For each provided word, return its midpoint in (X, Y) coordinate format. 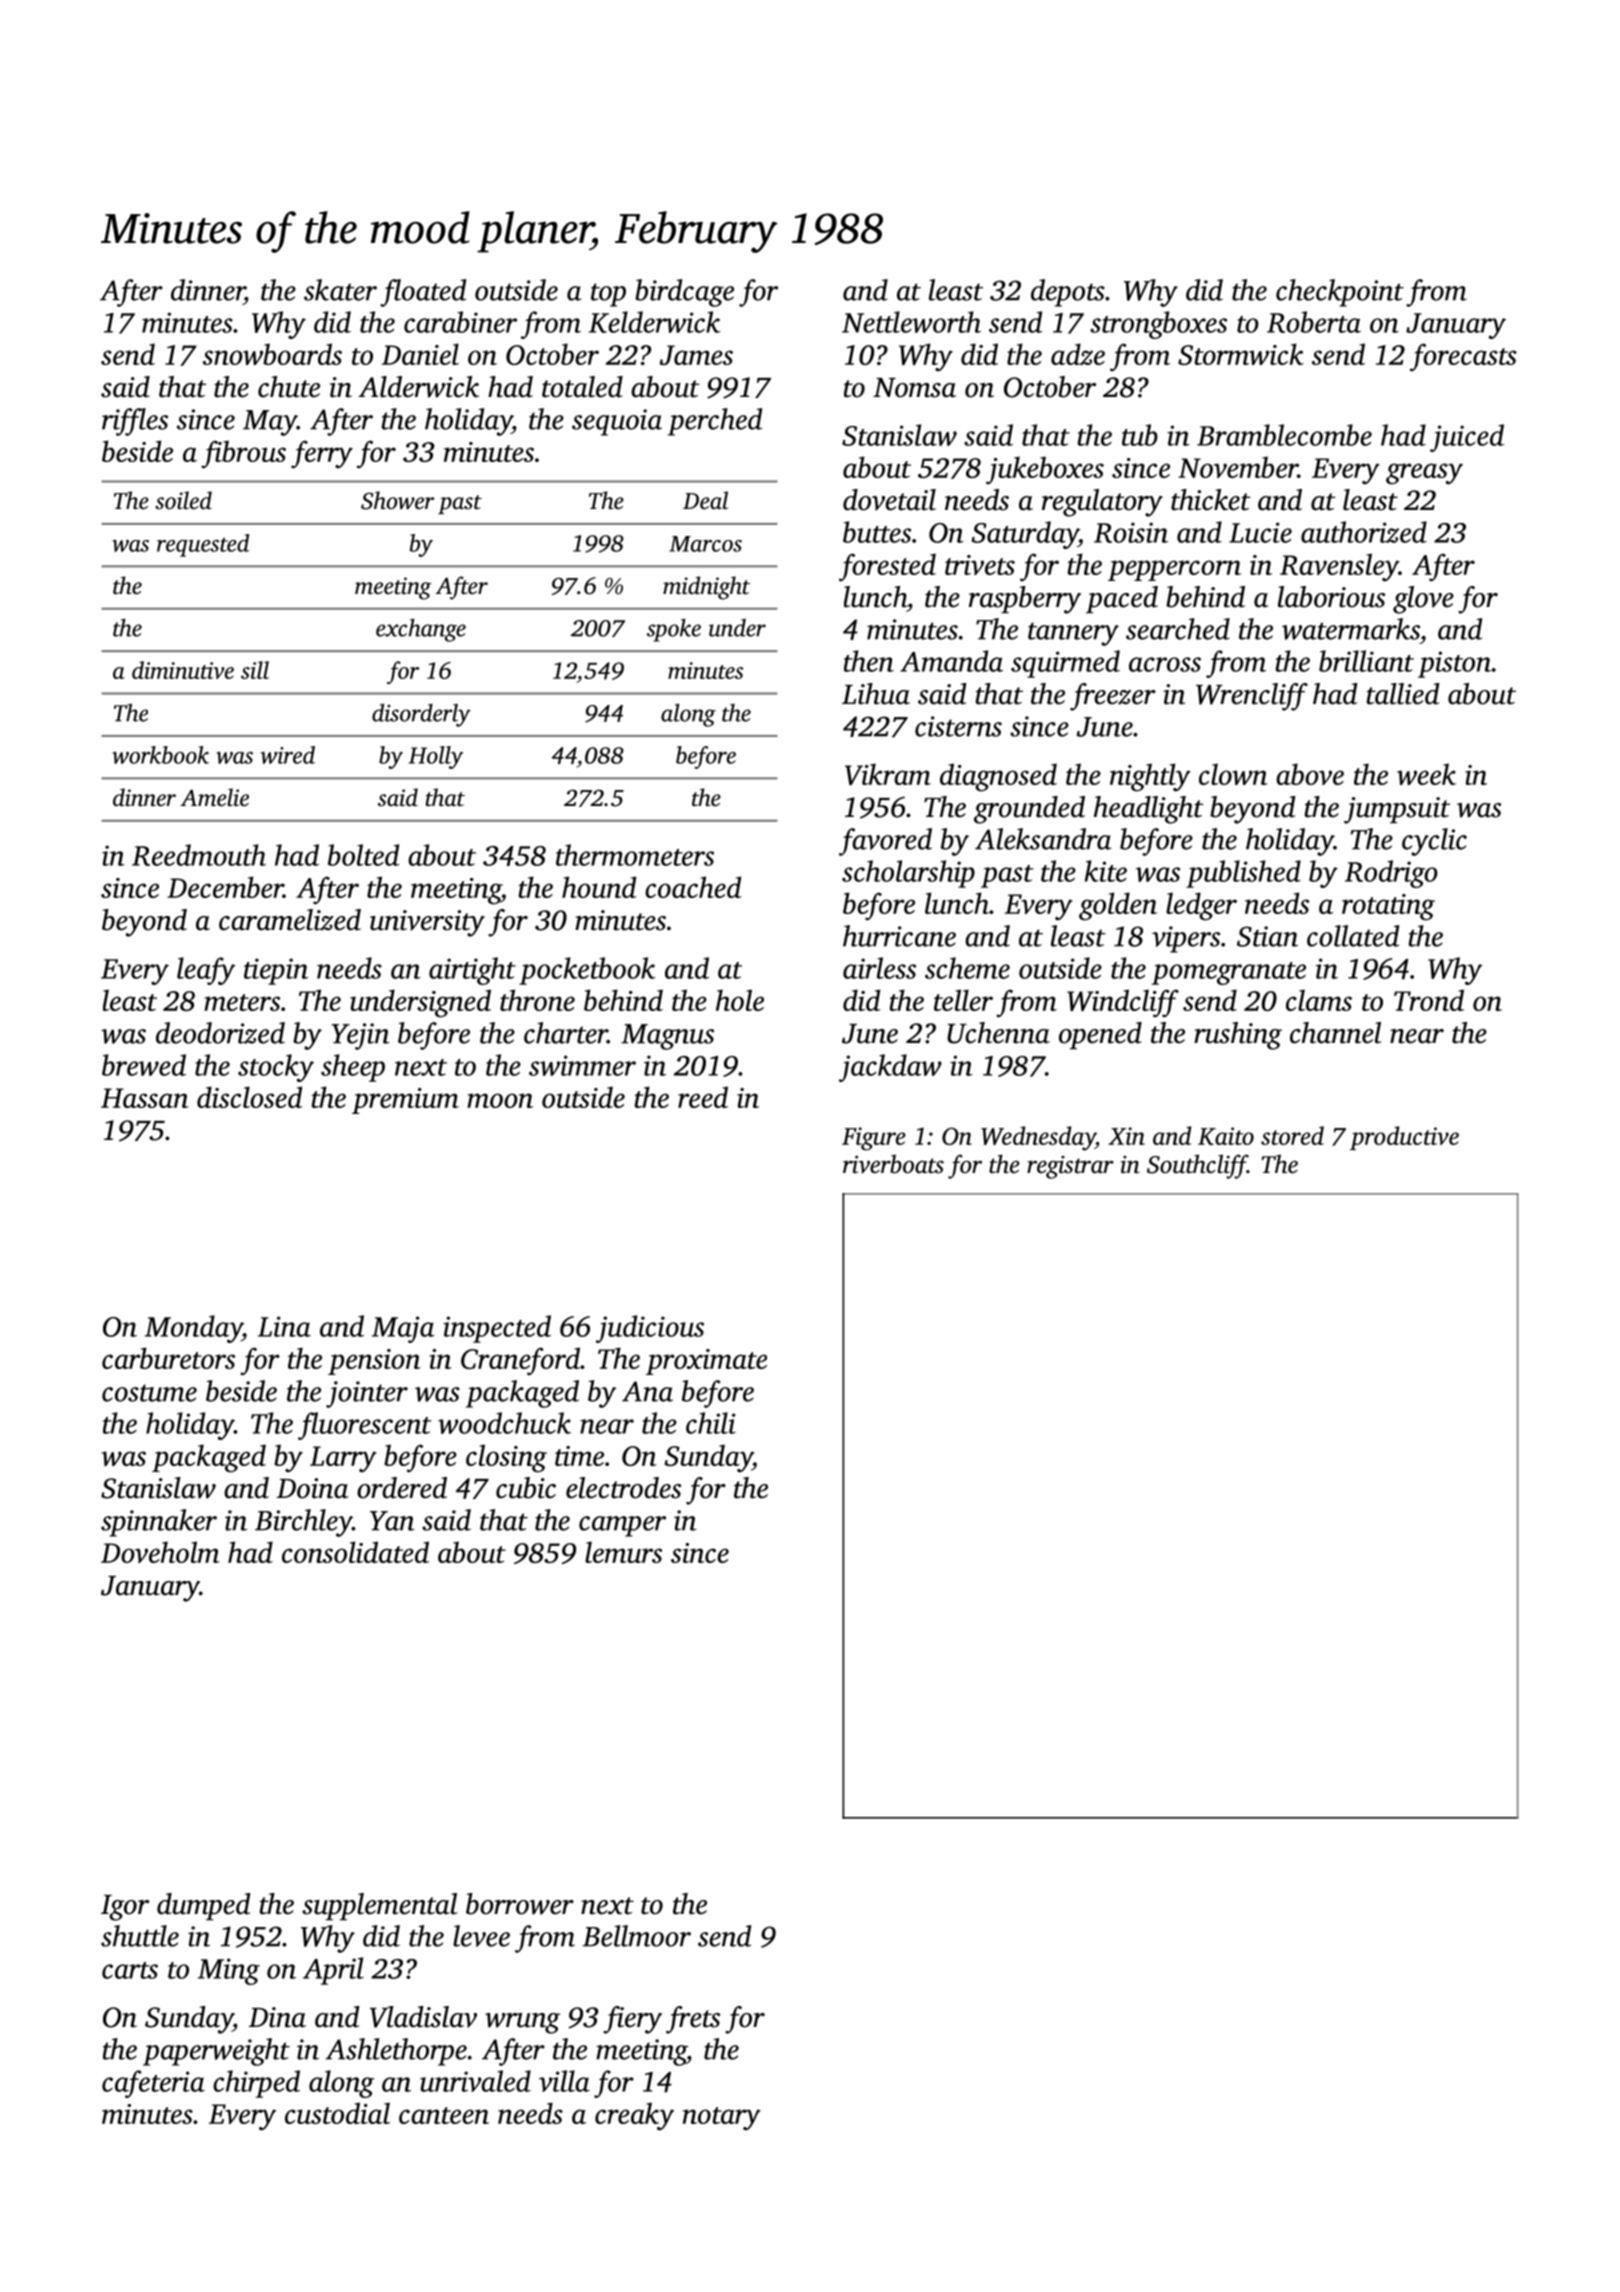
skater (340, 290)
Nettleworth (911, 322)
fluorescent (364, 1426)
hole (740, 1000)
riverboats (893, 1164)
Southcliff (1197, 1166)
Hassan (144, 1098)
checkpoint (1340, 293)
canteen (444, 2115)
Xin (1126, 1136)
